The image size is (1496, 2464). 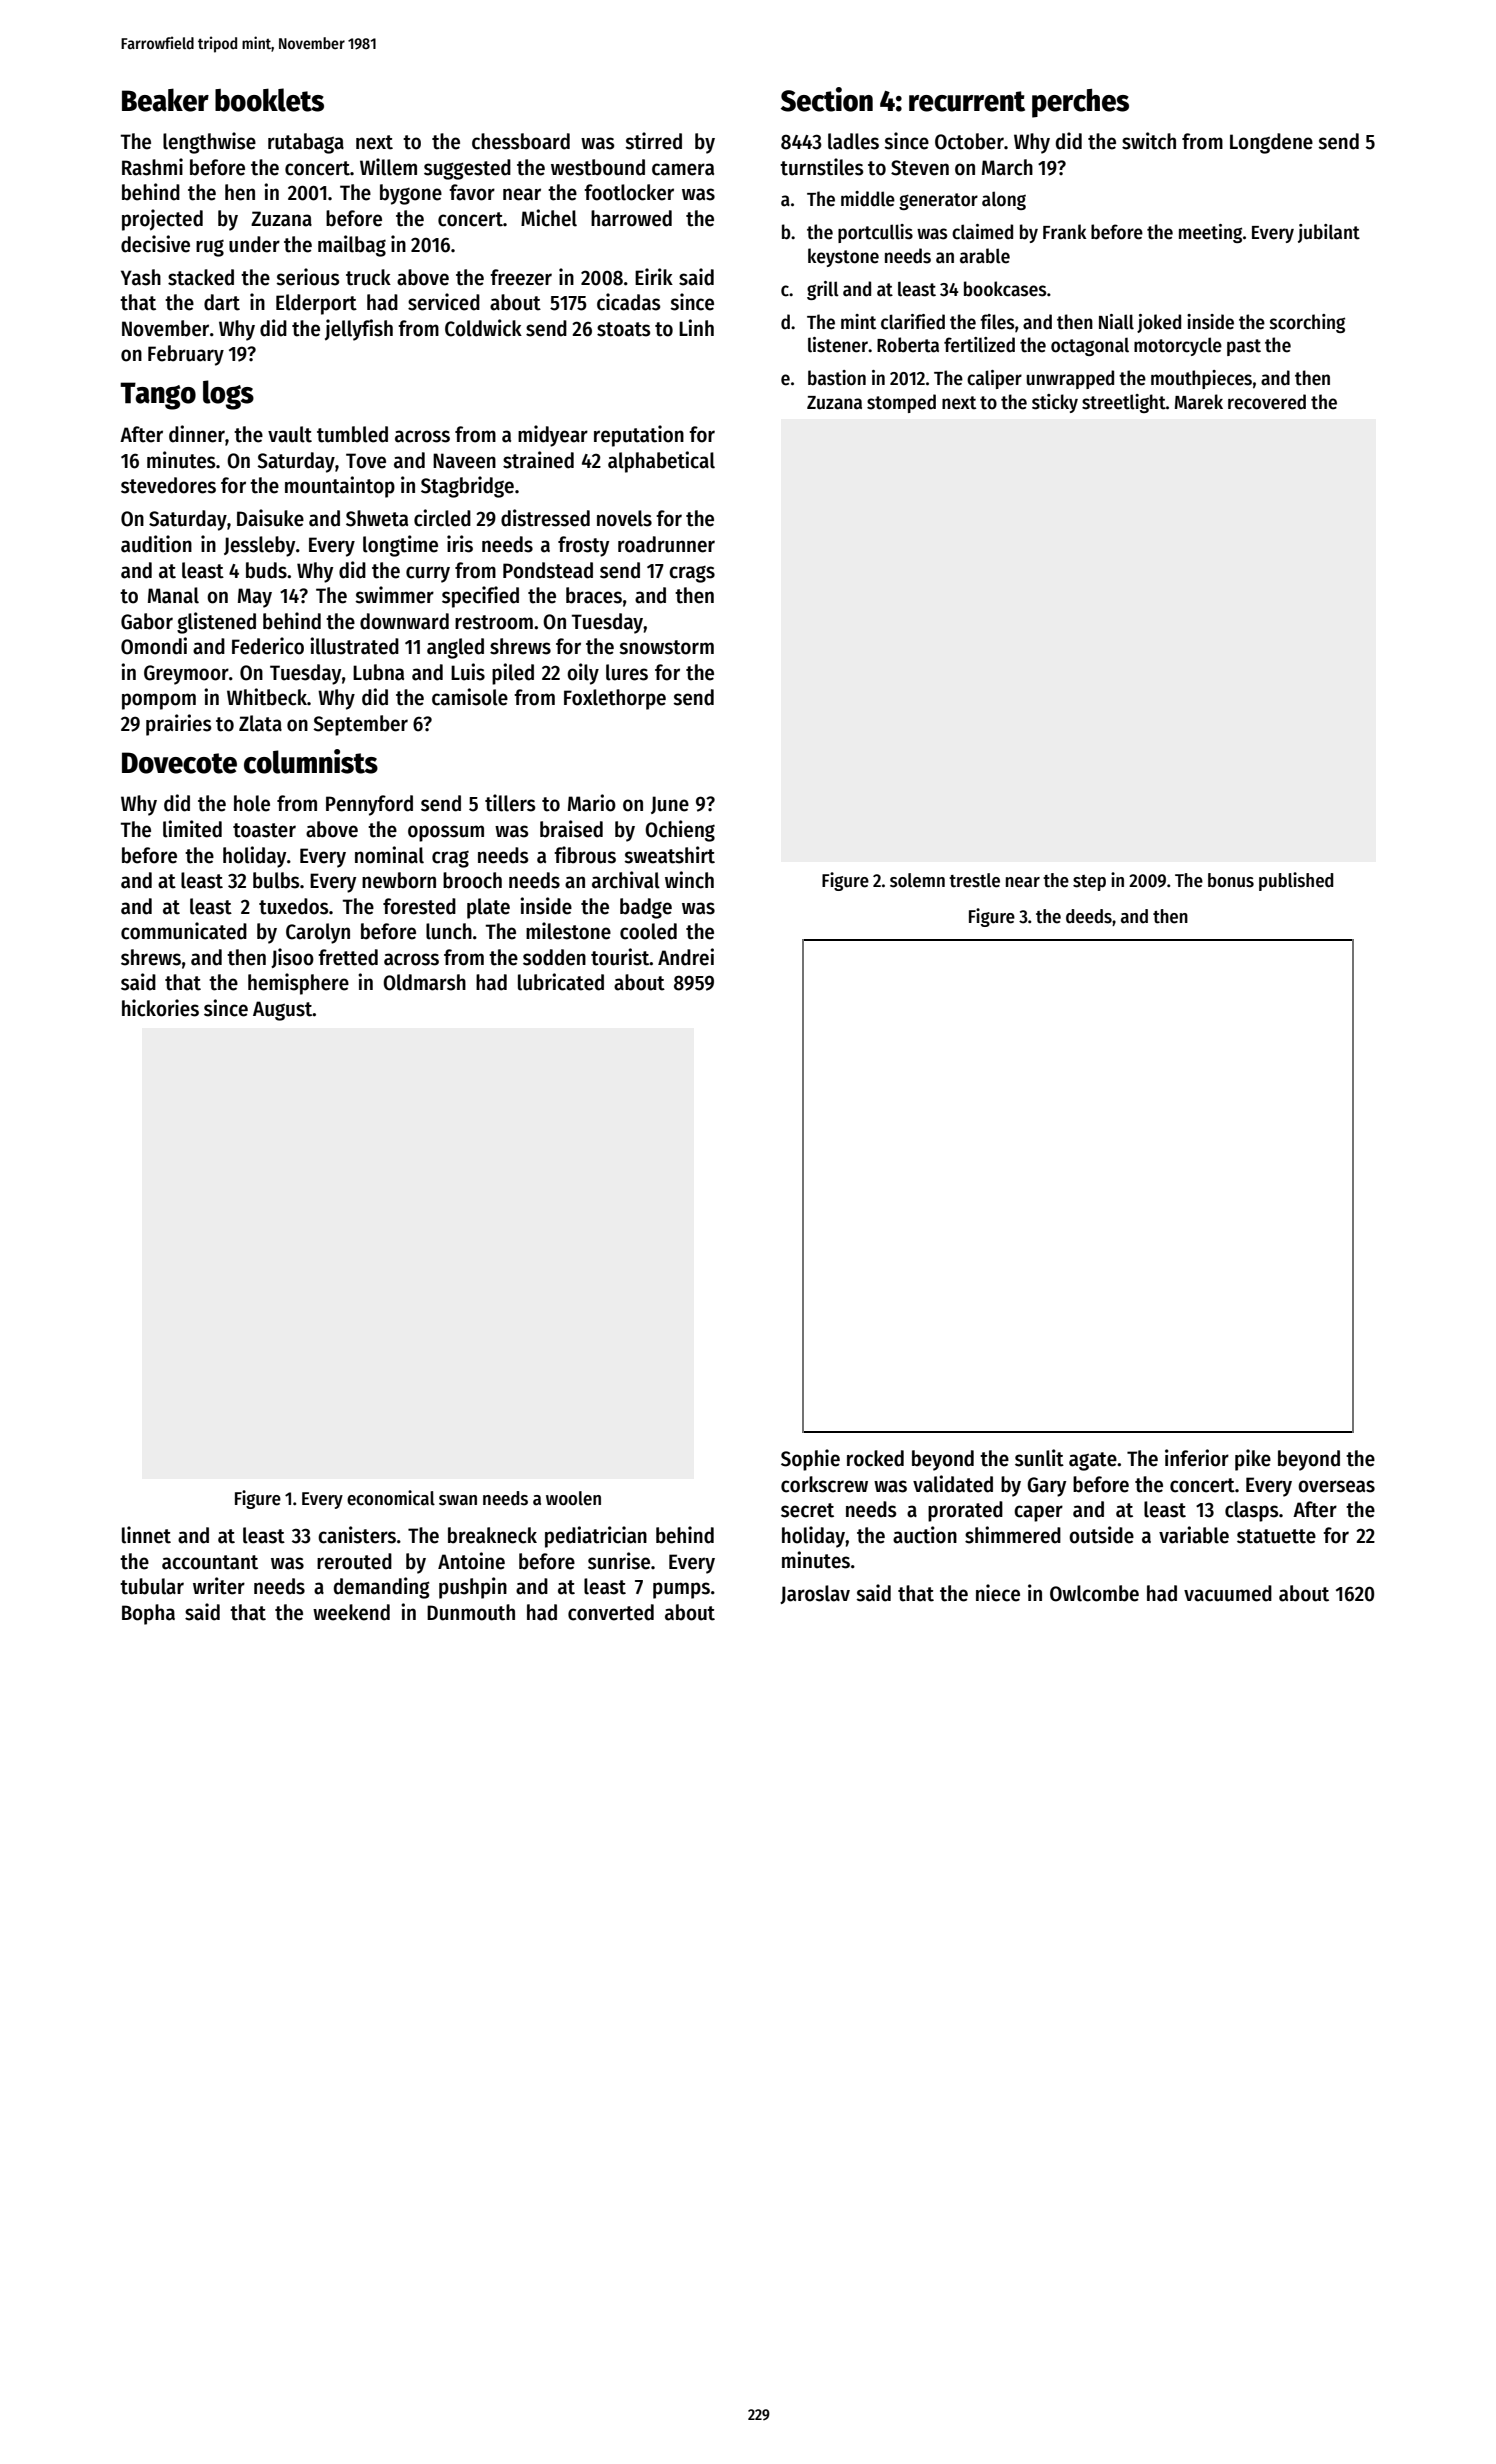 I want to click on past, so click(x=1244, y=347).
